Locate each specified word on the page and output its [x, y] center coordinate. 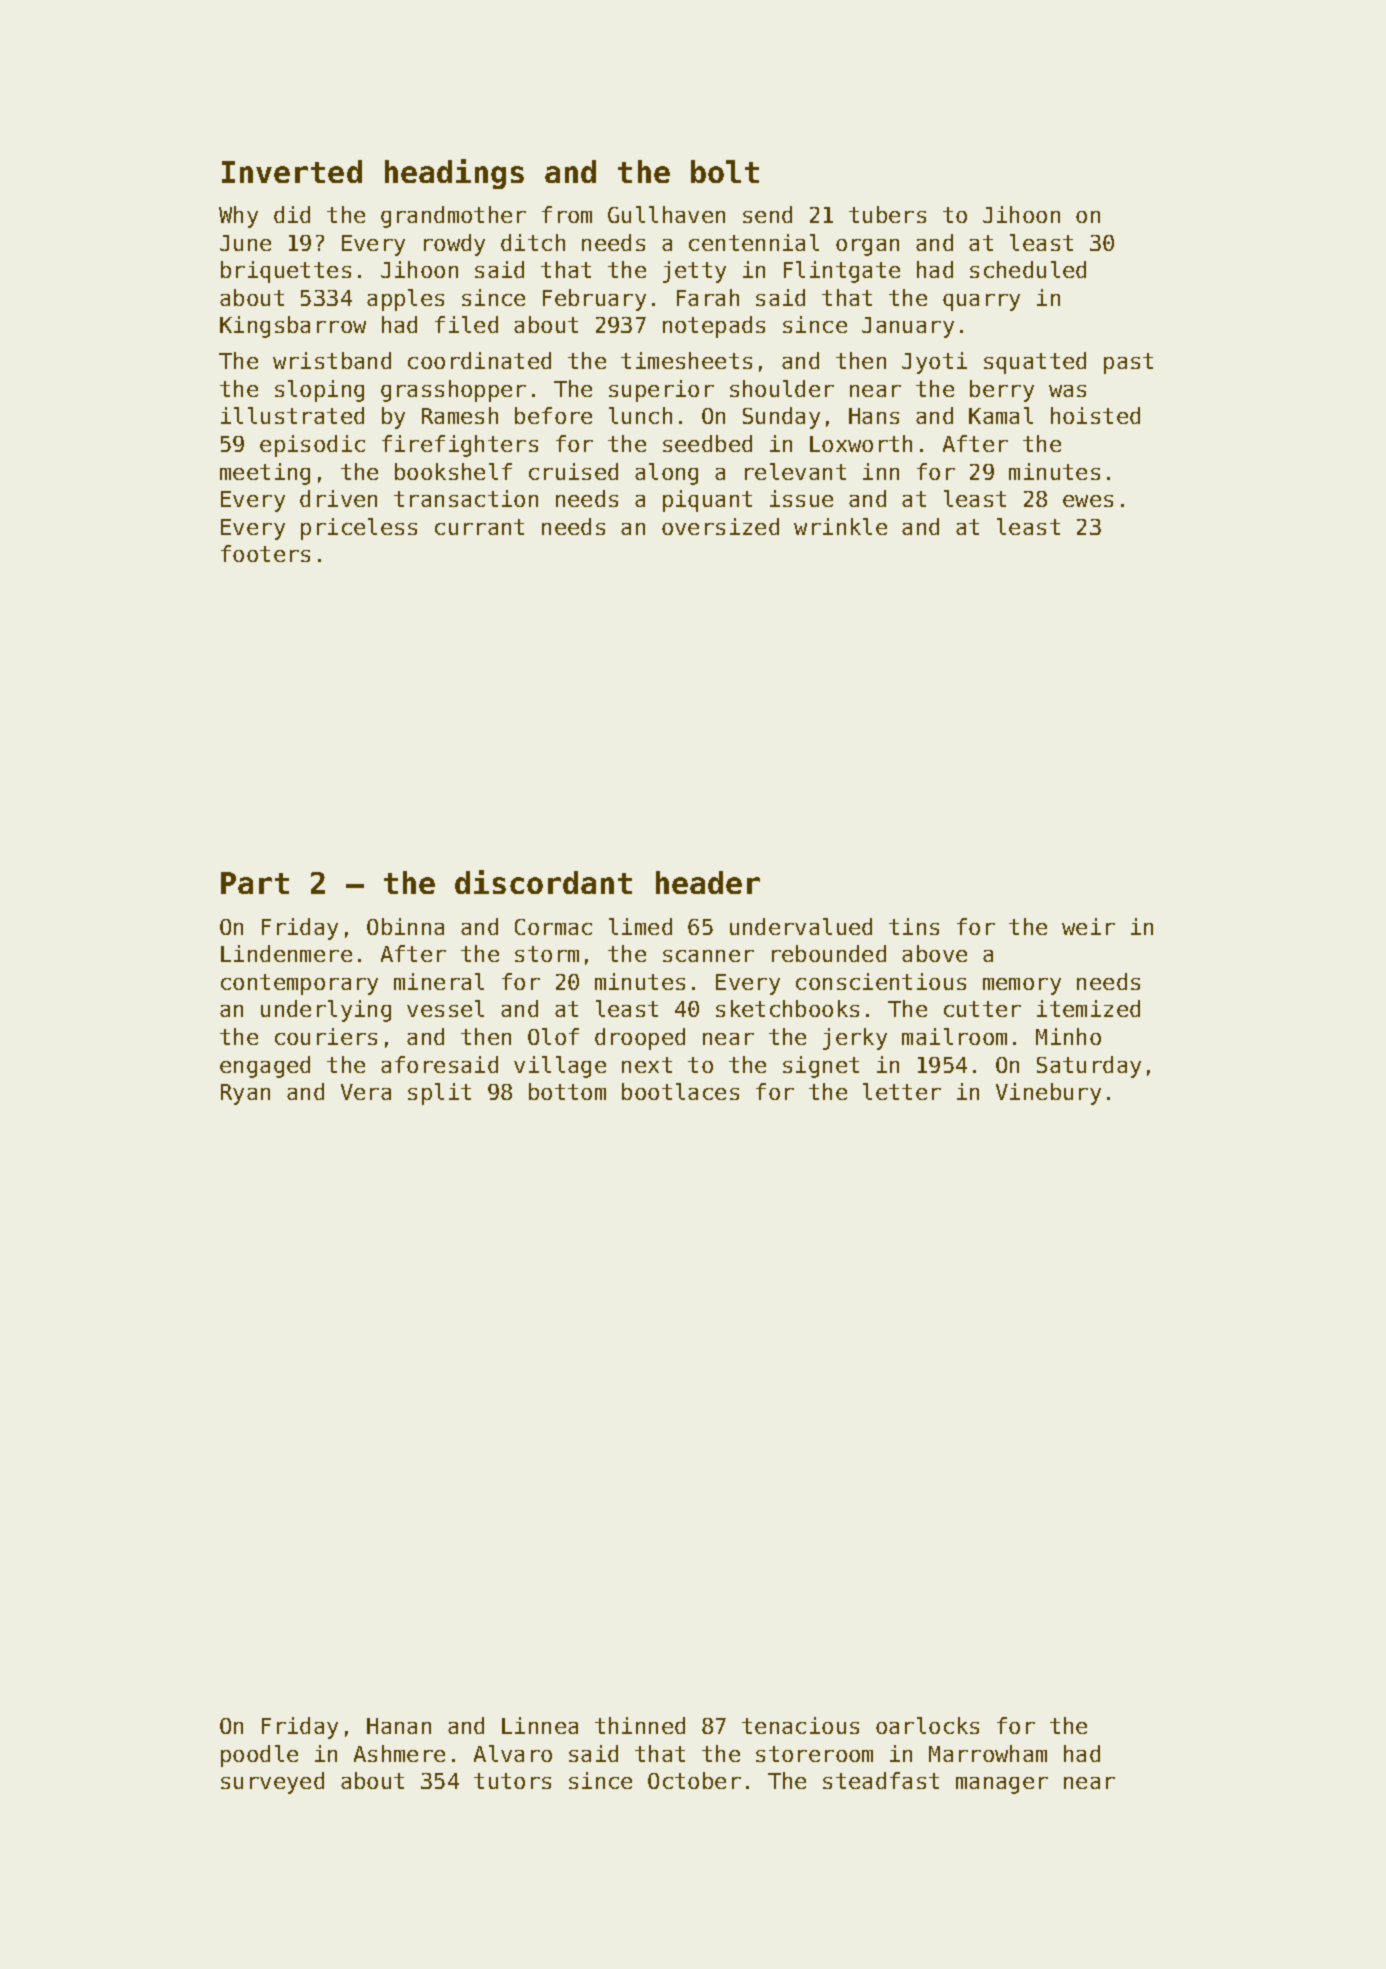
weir [1088, 926]
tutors [512, 1781]
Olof [553, 1036]
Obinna [405, 926]
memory [1022, 986]
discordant [543, 882]
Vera [366, 1092]
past [1128, 363]
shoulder [782, 388]
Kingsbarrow [293, 327]
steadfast [881, 1780]
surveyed [272, 1783]
